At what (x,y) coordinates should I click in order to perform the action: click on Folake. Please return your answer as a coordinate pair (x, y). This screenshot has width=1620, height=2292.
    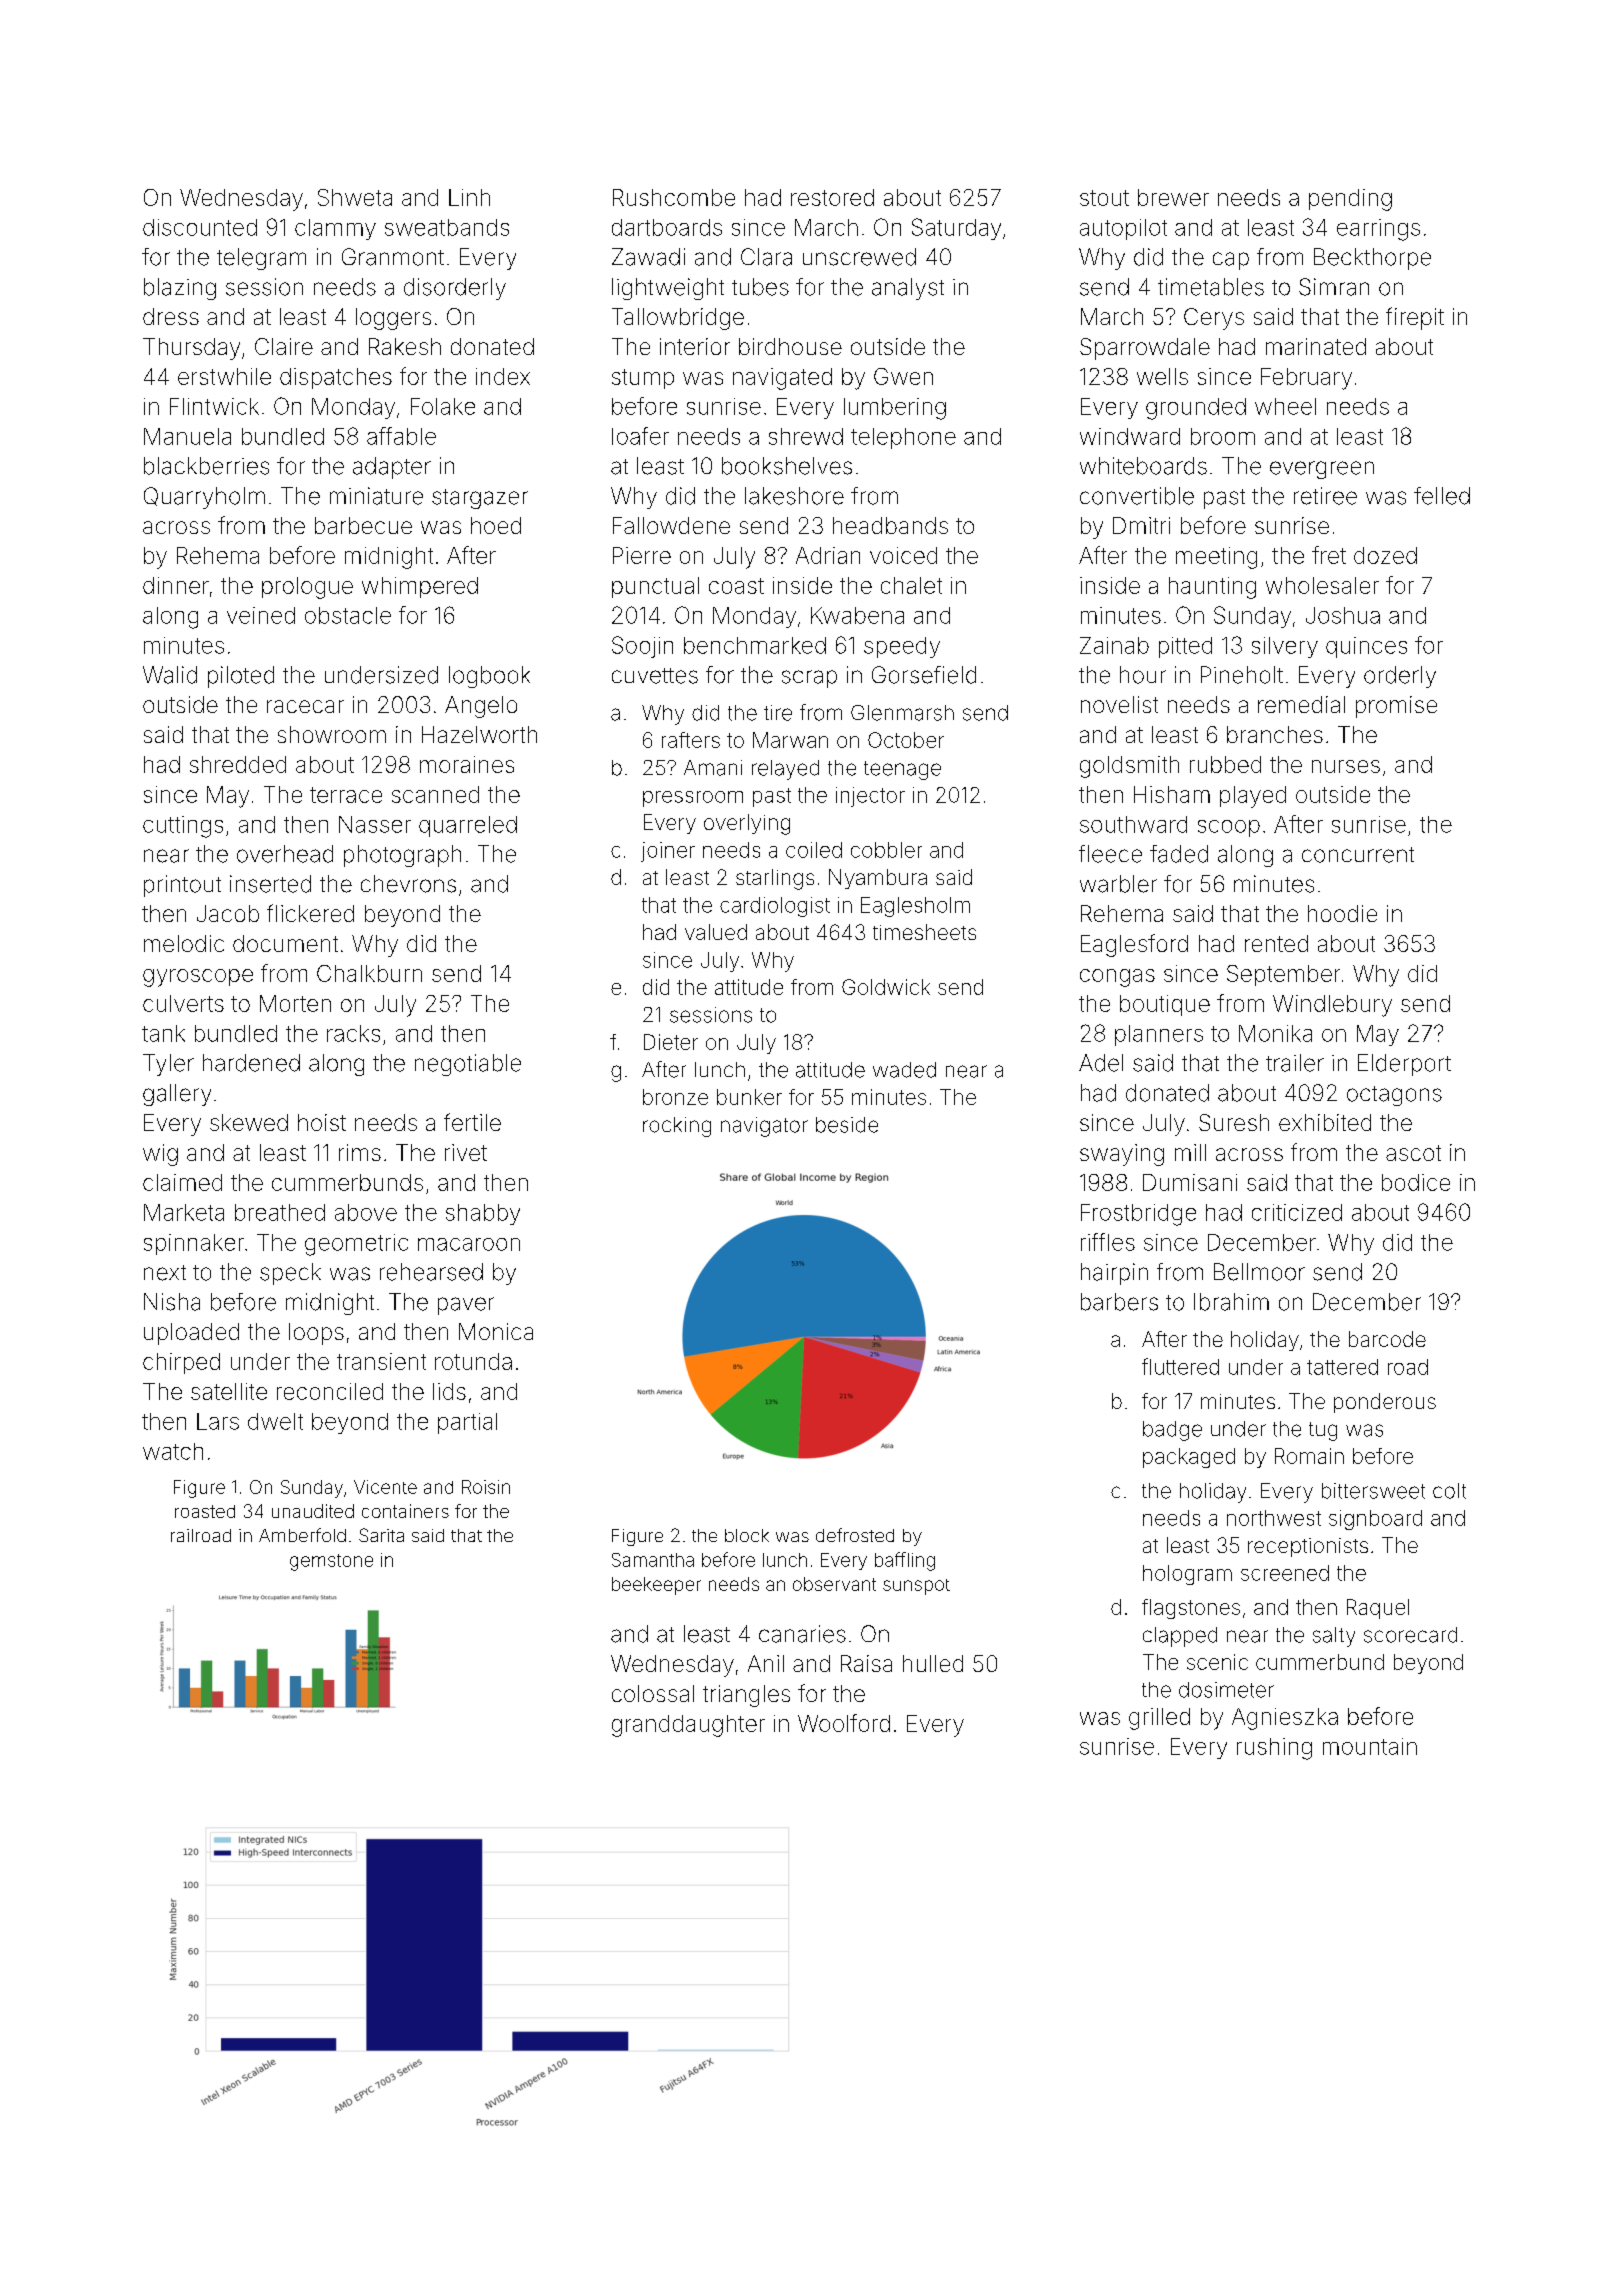
    Looking at the image, I should click on (443, 406).
